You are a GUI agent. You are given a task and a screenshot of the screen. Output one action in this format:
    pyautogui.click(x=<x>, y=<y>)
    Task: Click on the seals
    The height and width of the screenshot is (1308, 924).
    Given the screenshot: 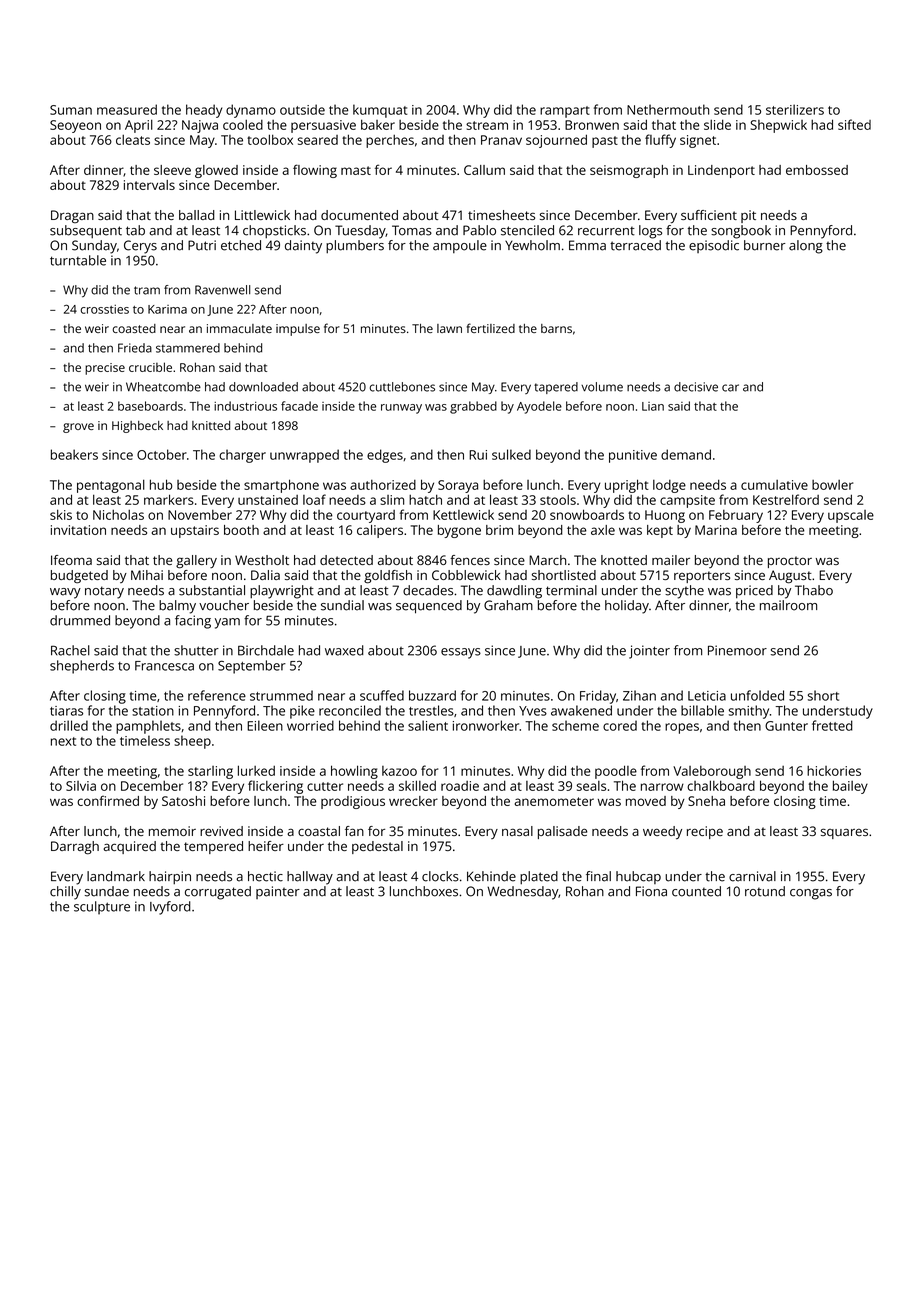 What is the action you would take?
    pyautogui.click(x=591, y=786)
